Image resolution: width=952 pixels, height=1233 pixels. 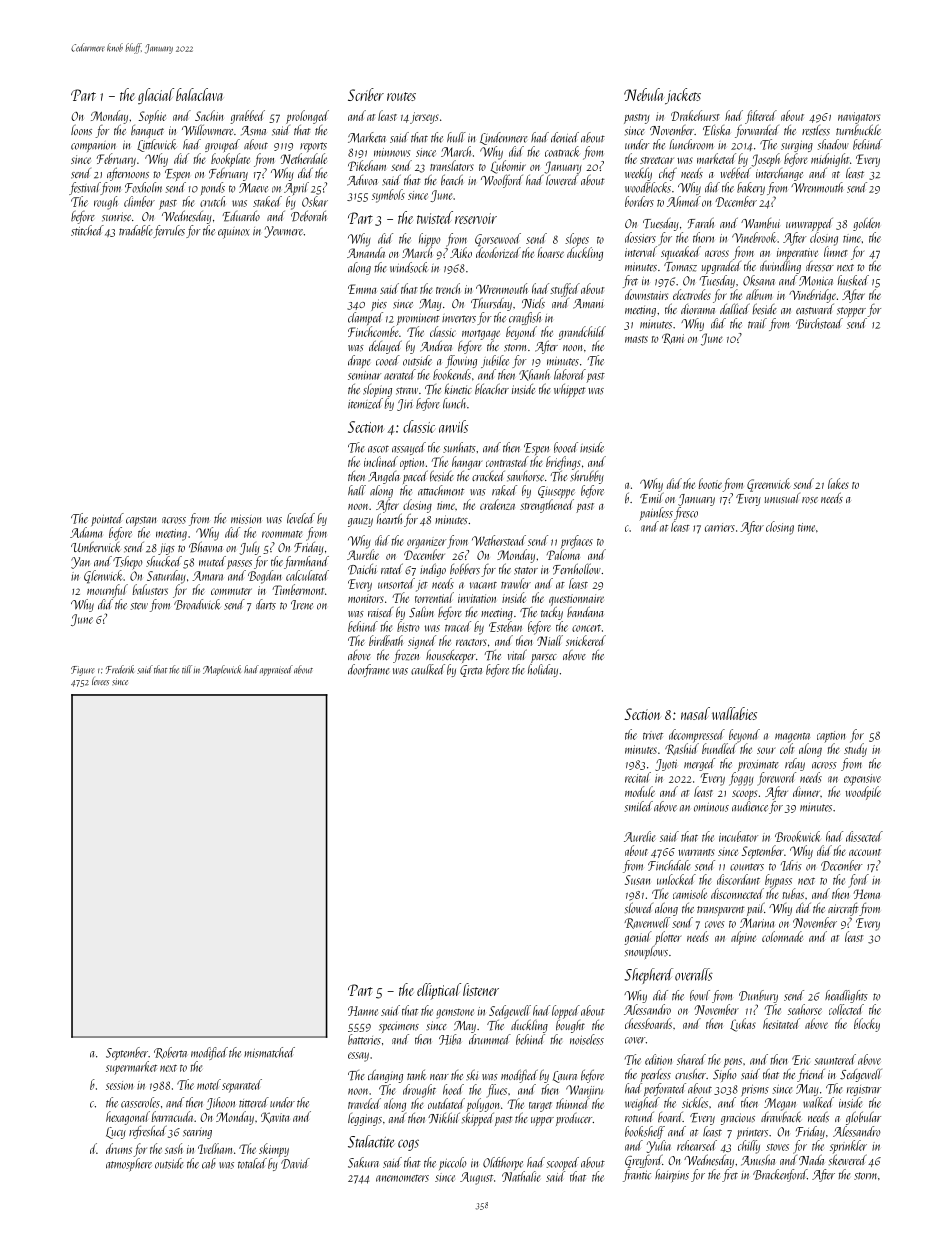 I want to click on cab, so click(x=209, y=1163).
